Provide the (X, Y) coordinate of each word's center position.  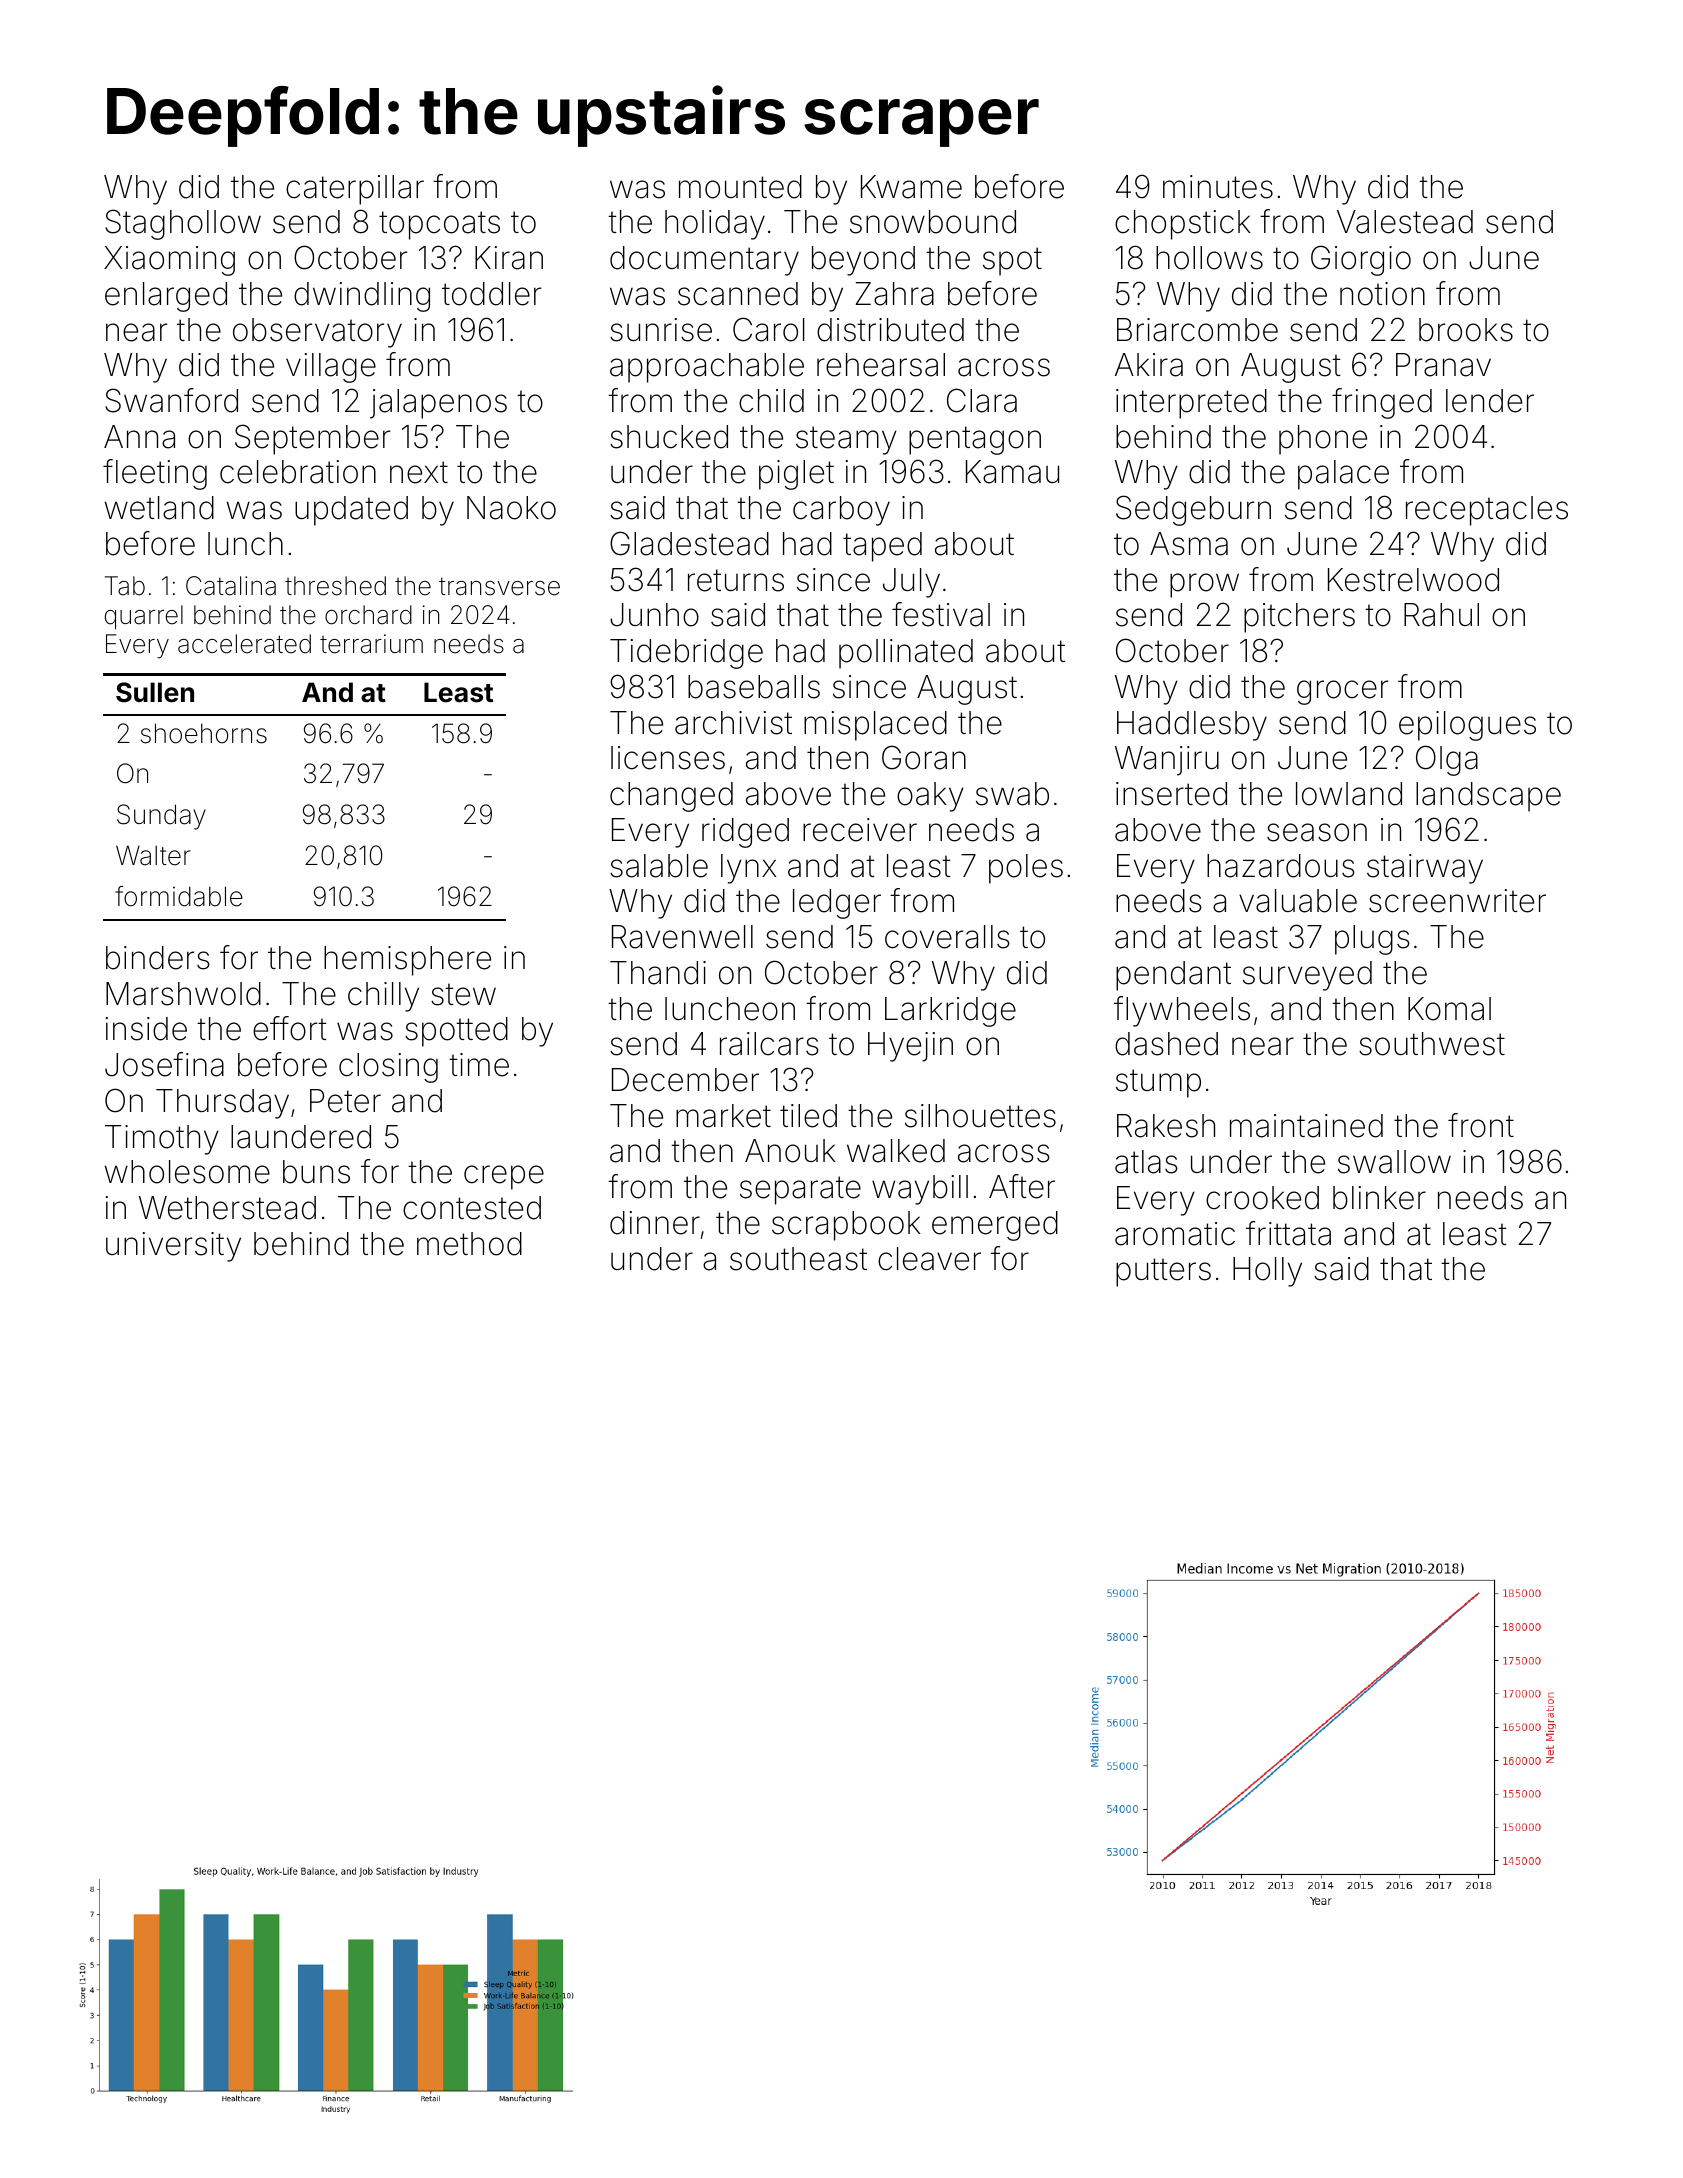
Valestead (1405, 222)
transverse (499, 586)
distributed (890, 330)
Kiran (509, 258)
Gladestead (689, 543)
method (469, 1244)
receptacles (1487, 511)
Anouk (790, 1151)
